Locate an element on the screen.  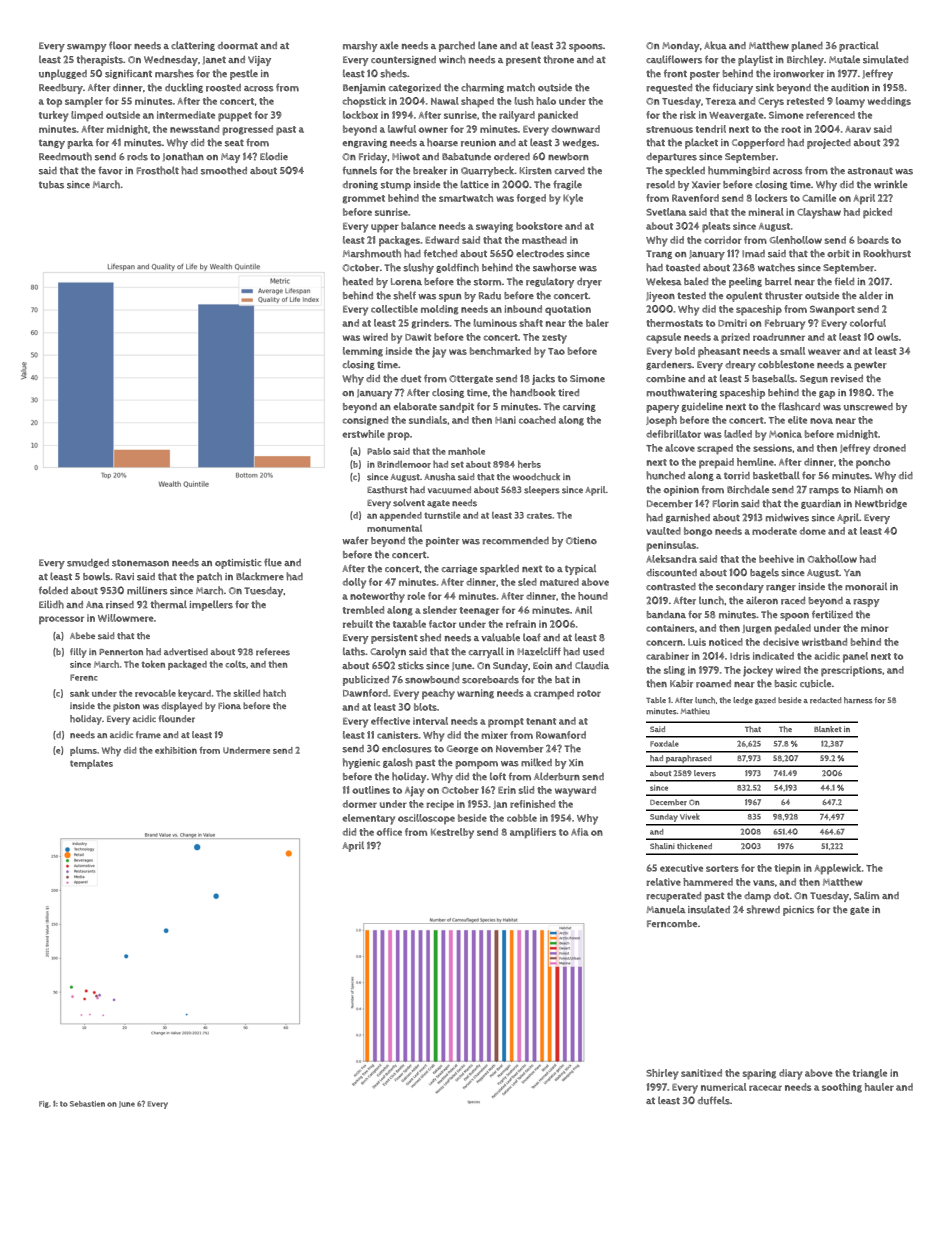
handbook is located at coordinates (533, 392).
